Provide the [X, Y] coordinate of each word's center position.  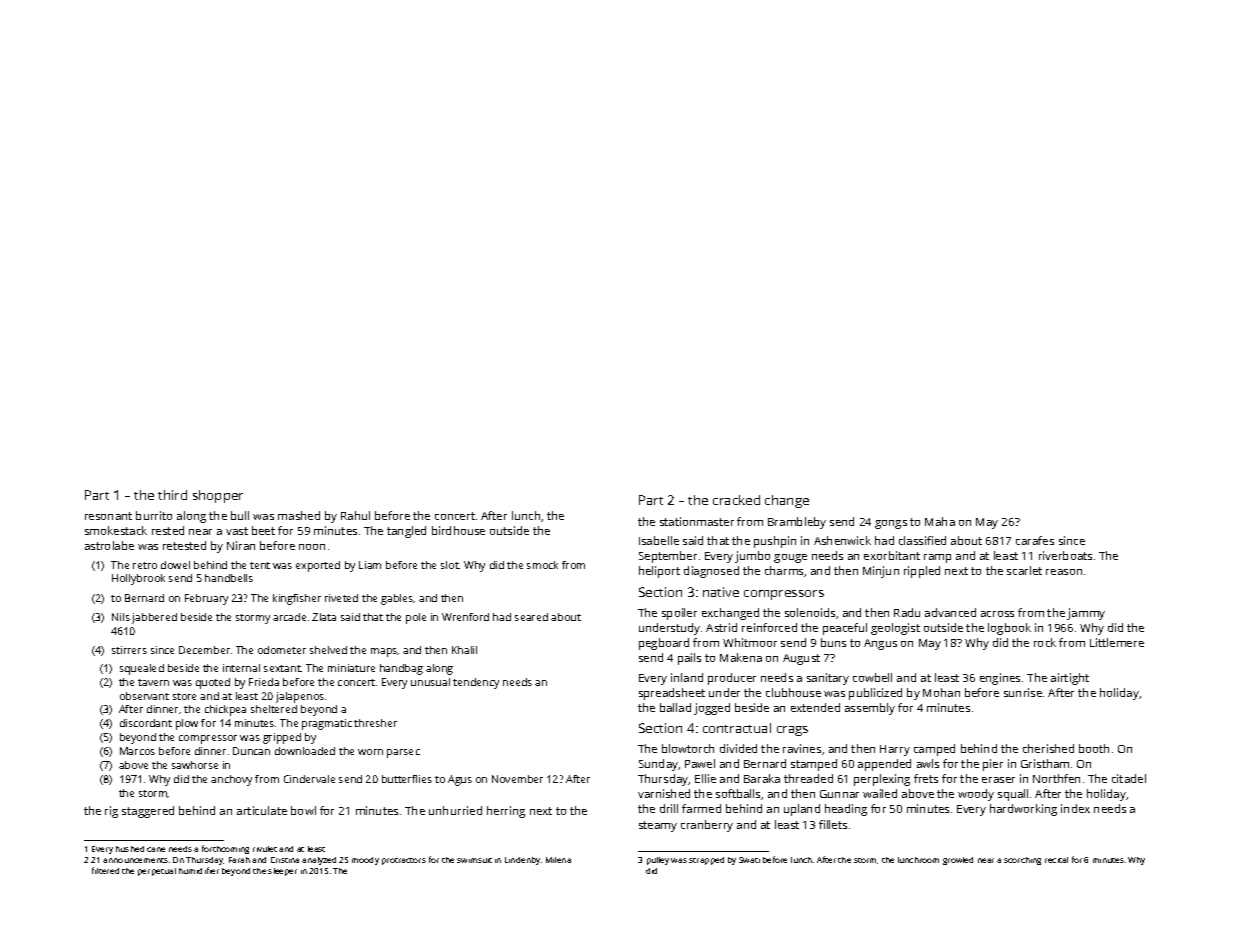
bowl [303, 810]
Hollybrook [138, 579]
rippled [922, 572]
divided [738, 748]
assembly [870, 709]
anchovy [231, 780]
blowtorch [688, 748]
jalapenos [300, 697]
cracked [736, 500]
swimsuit [474, 860]
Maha [940, 521]
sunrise [1023, 692]
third [172, 495]
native [721, 592]
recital [1056, 860]
